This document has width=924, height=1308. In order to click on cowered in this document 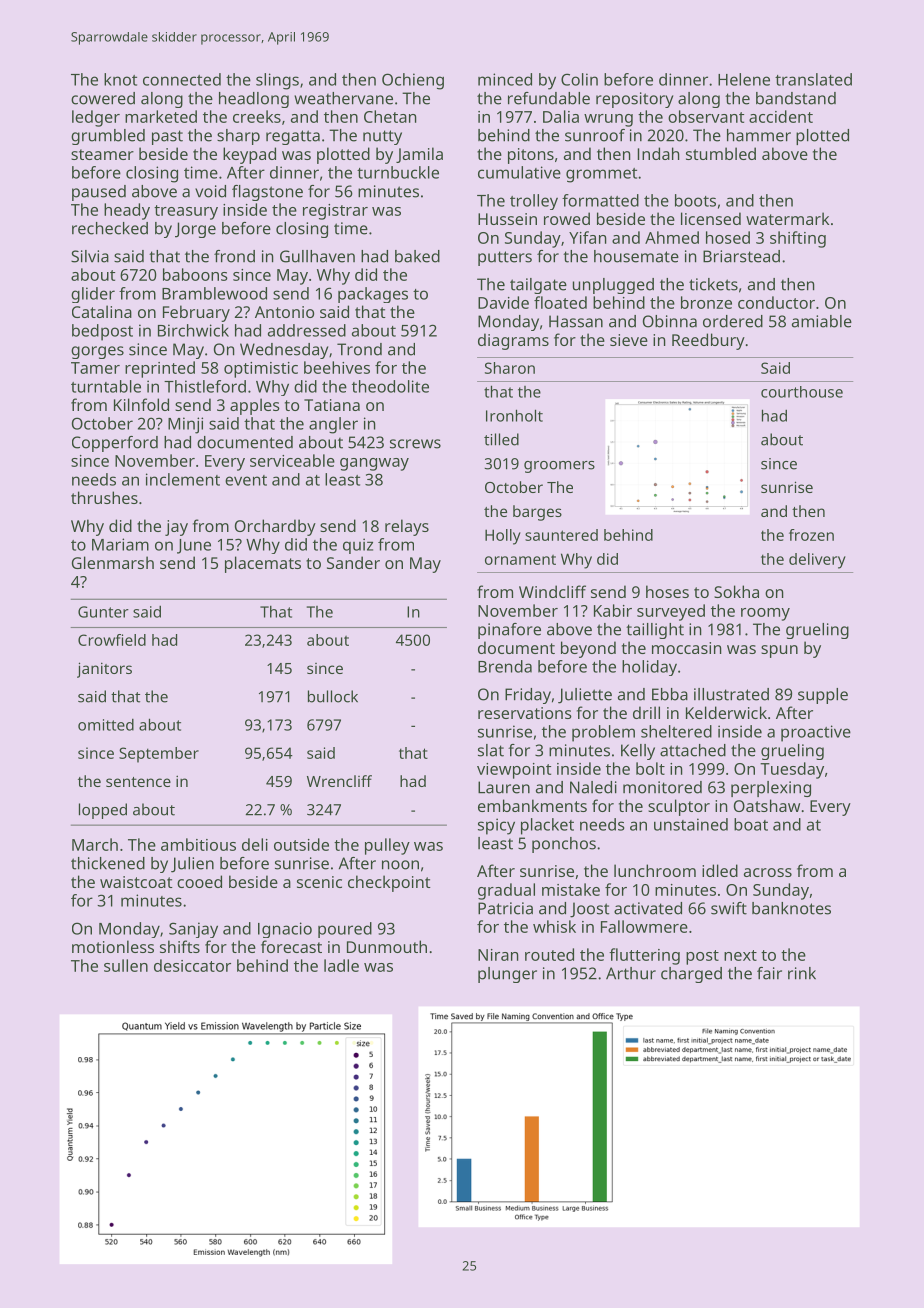, I will do `click(103, 98)`.
